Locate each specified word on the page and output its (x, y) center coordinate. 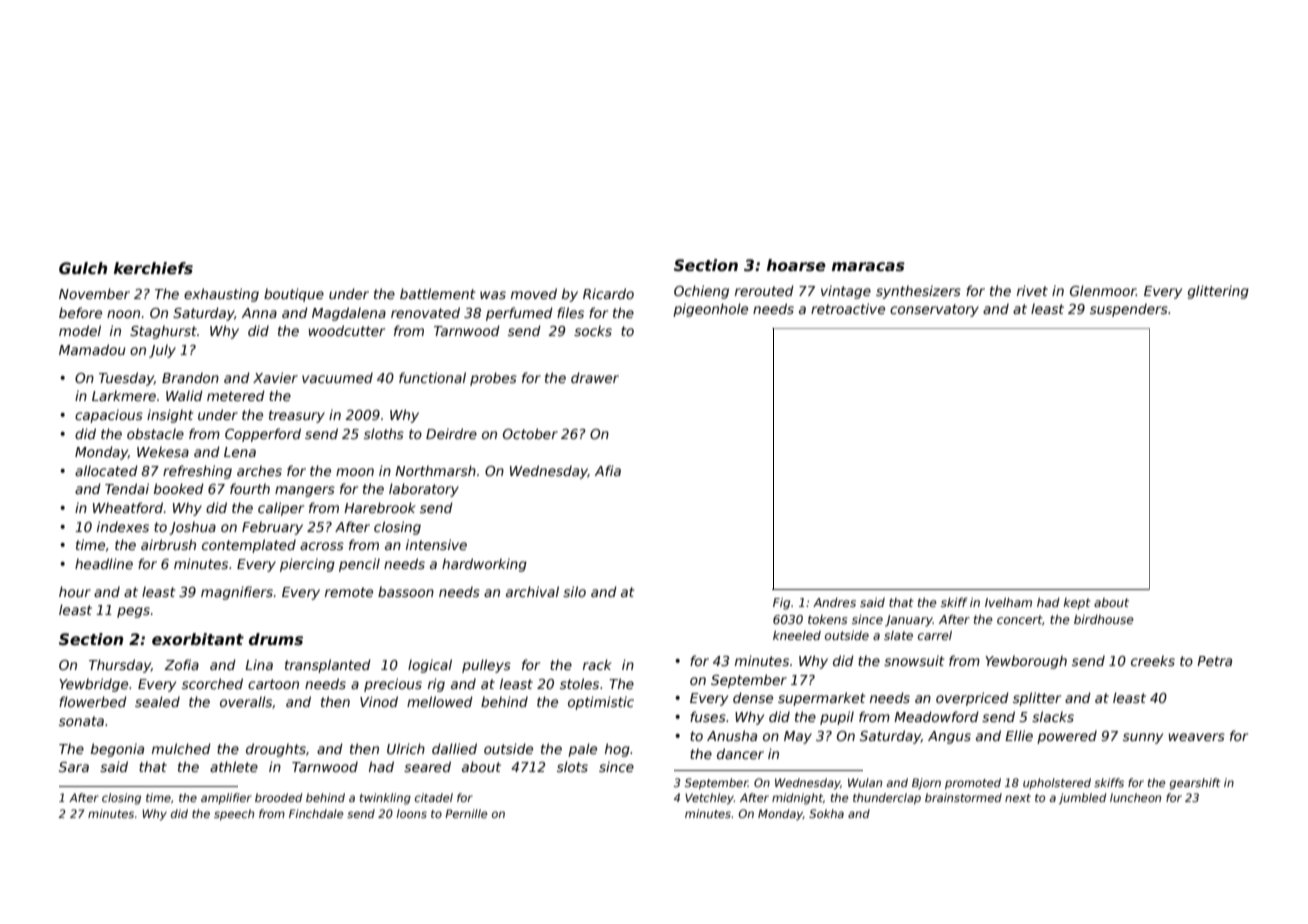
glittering (1218, 292)
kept (1077, 604)
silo (574, 591)
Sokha (826, 813)
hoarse (796, 265)
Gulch (83, 268)
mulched (181, 748)
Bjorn (926, 784)
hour (75, 591)
